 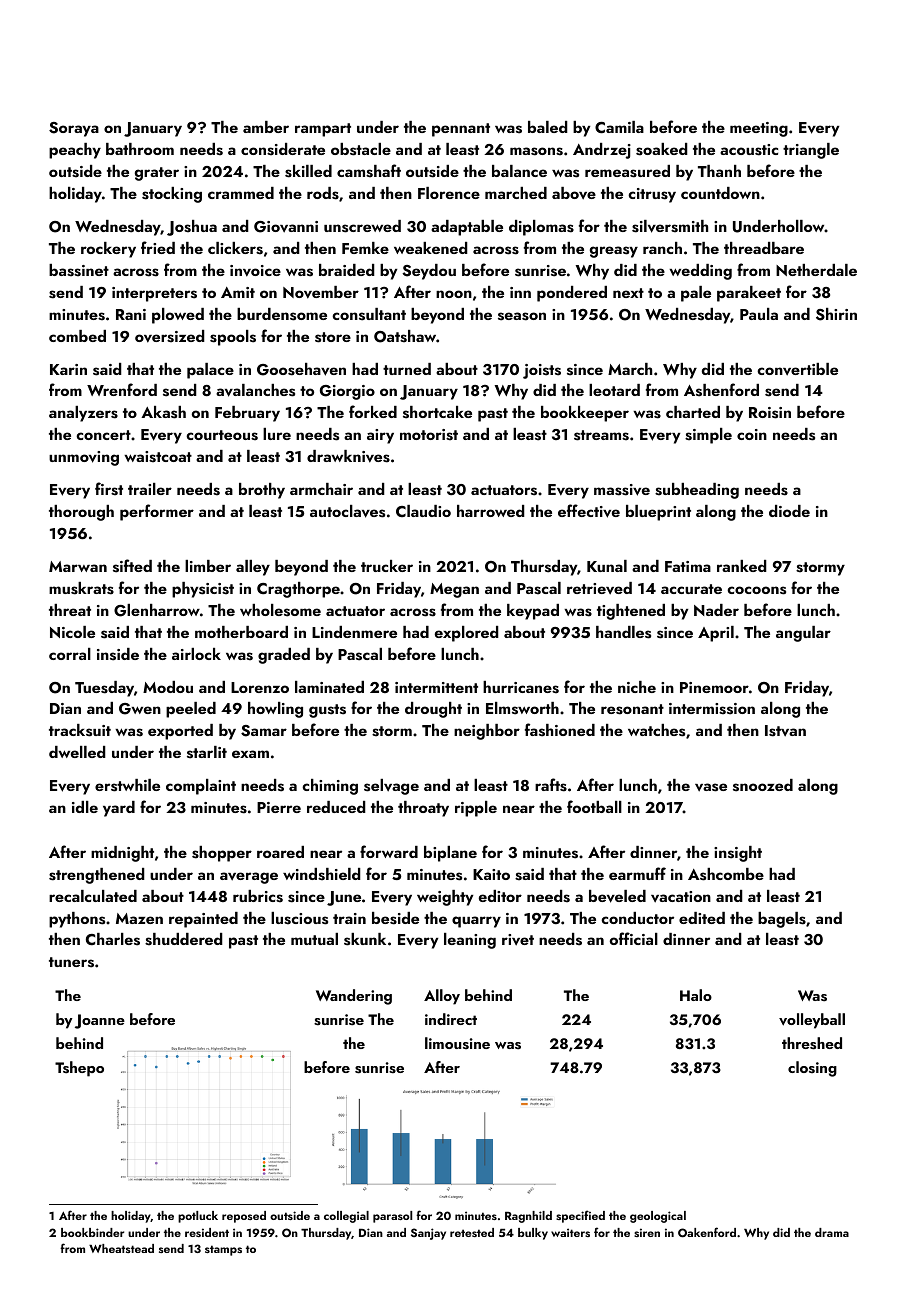 What do you see at coordinates (262, 491) in the document?
I see `brothy` at bounding box center [262, 491].
